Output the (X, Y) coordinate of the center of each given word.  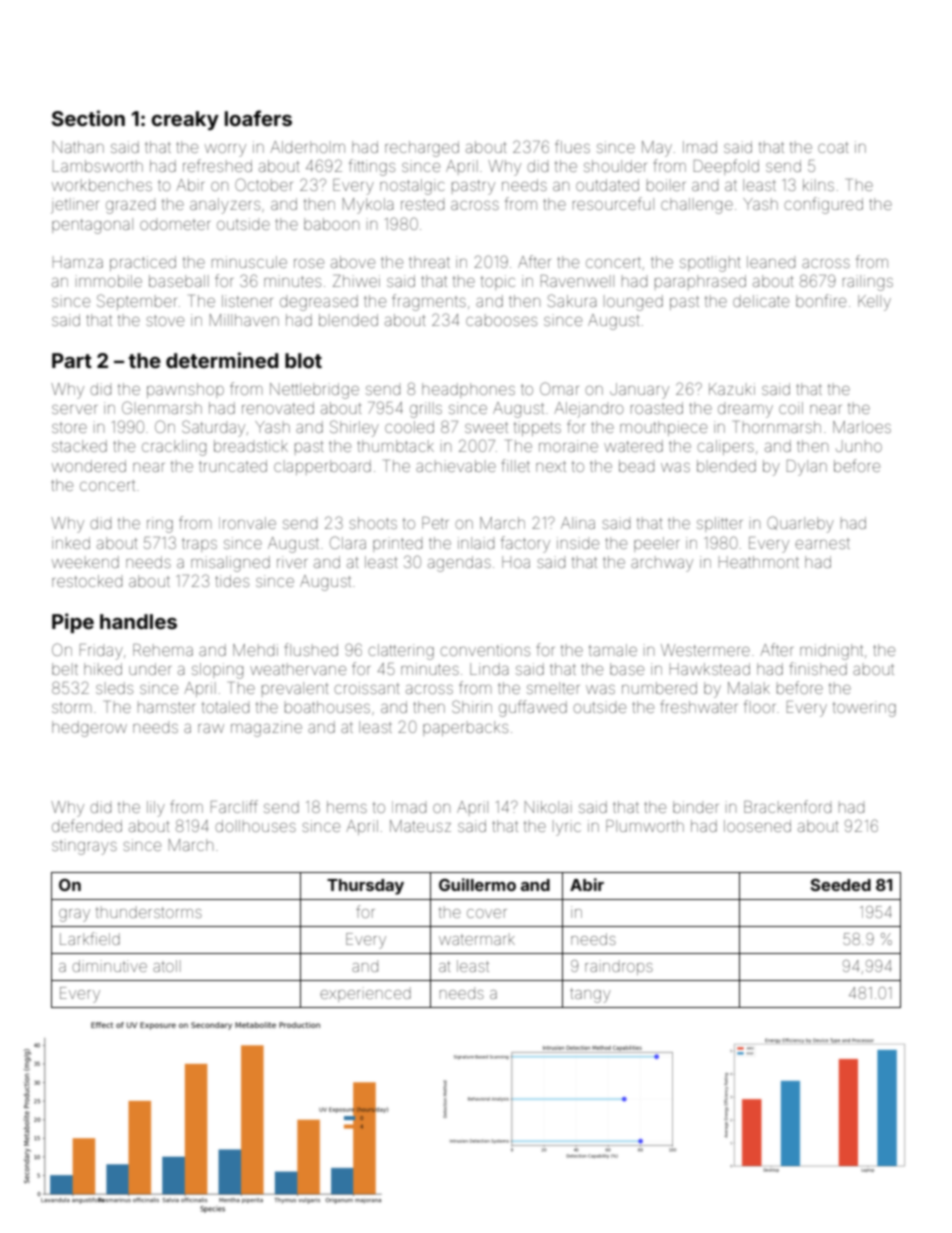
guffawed (533, 708)
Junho (859, 446)
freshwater (699, 706)
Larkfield (90, 938)
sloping (217, 671)
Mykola (368, 206)
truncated (233, 466)
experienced (365, 994)
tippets (537, 428)
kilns (818, 185)
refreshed (217, 165)
